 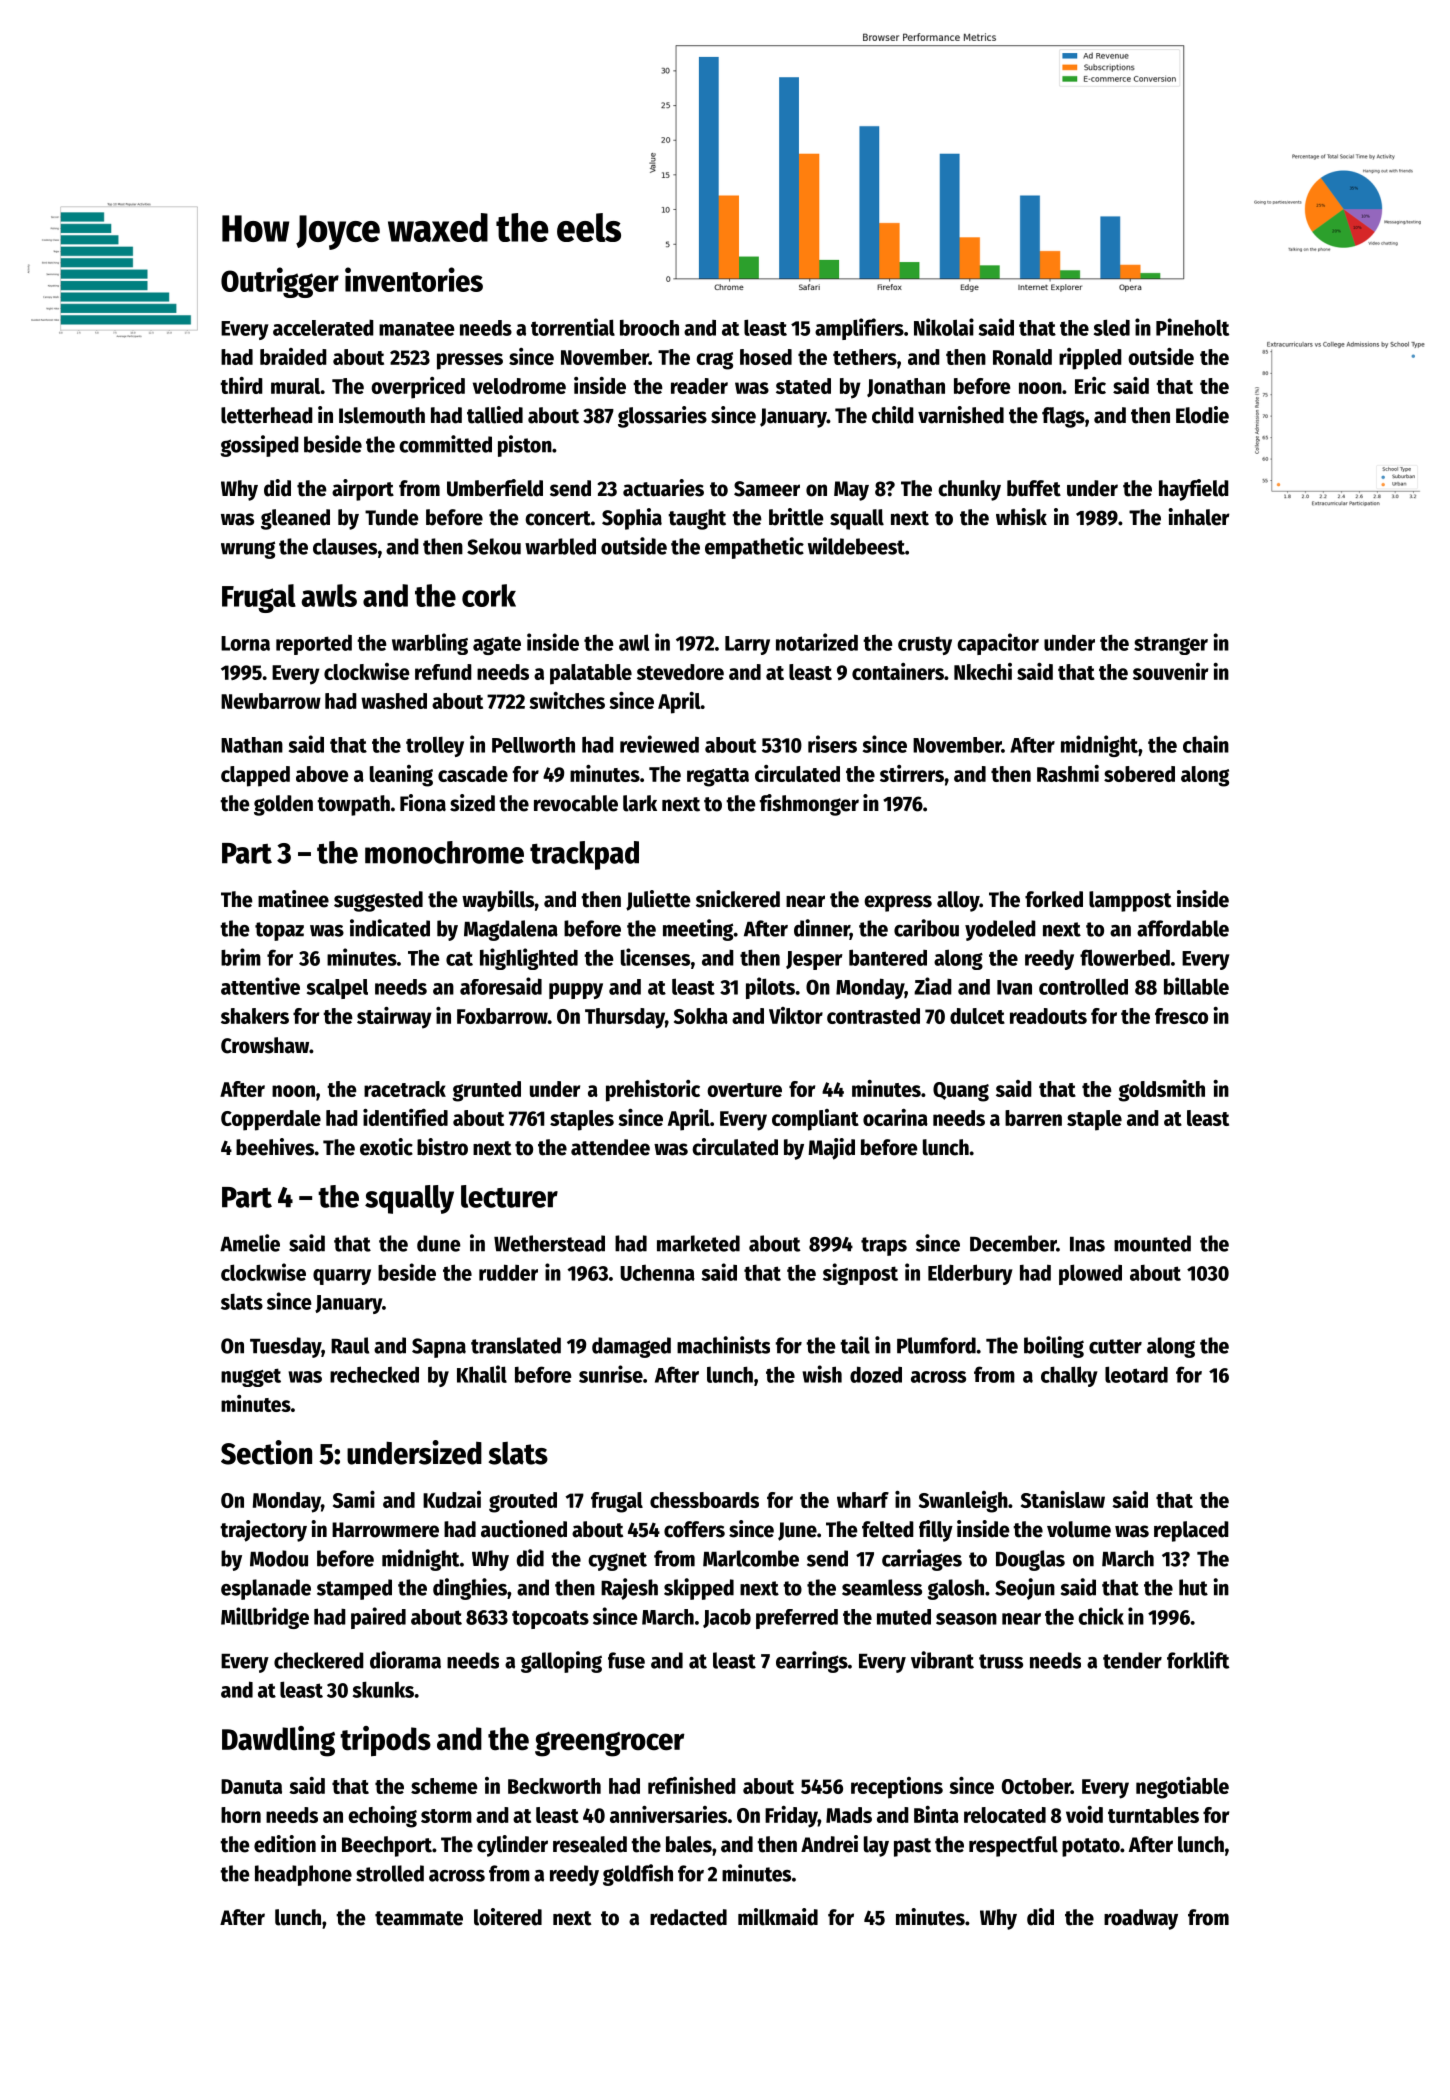 What do you see at coordinates (386, 1147) in the screenshot?
I see `exotic` at bounding box center [386, 1147].
